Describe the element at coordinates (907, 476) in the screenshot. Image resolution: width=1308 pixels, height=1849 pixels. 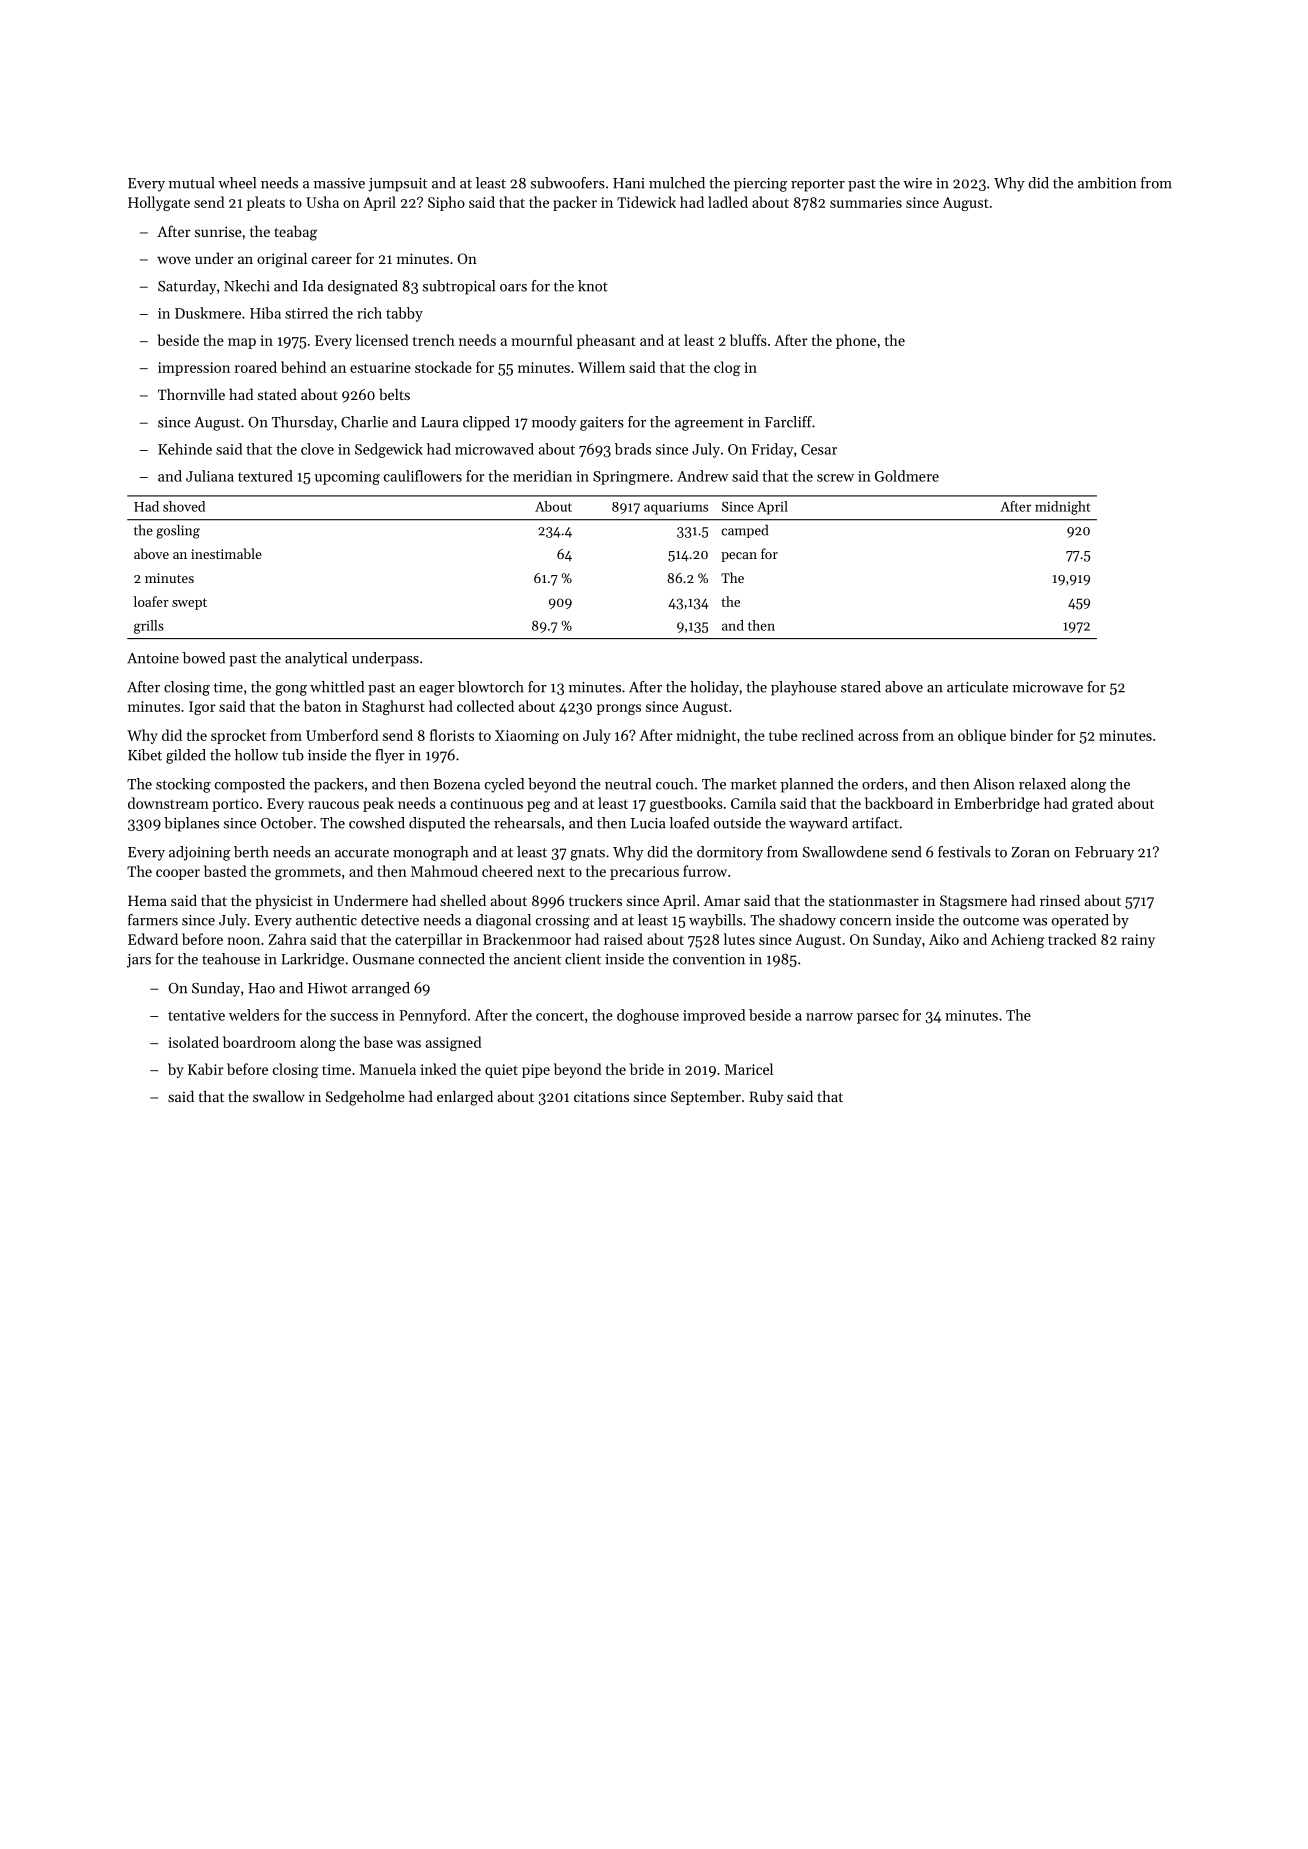
I see `Goldmere` at that location.
